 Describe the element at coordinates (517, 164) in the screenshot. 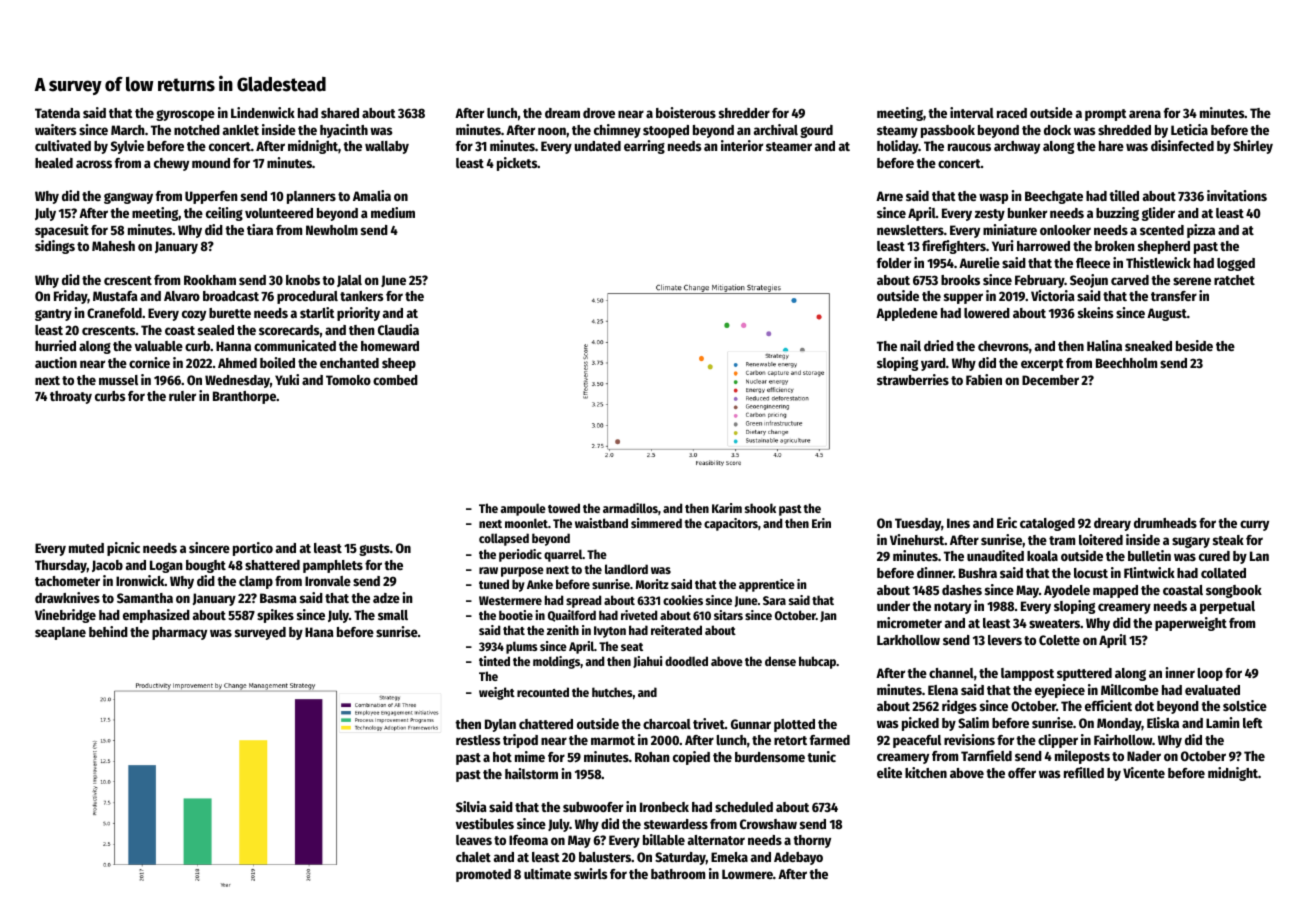

I see `pickets` at that location.
